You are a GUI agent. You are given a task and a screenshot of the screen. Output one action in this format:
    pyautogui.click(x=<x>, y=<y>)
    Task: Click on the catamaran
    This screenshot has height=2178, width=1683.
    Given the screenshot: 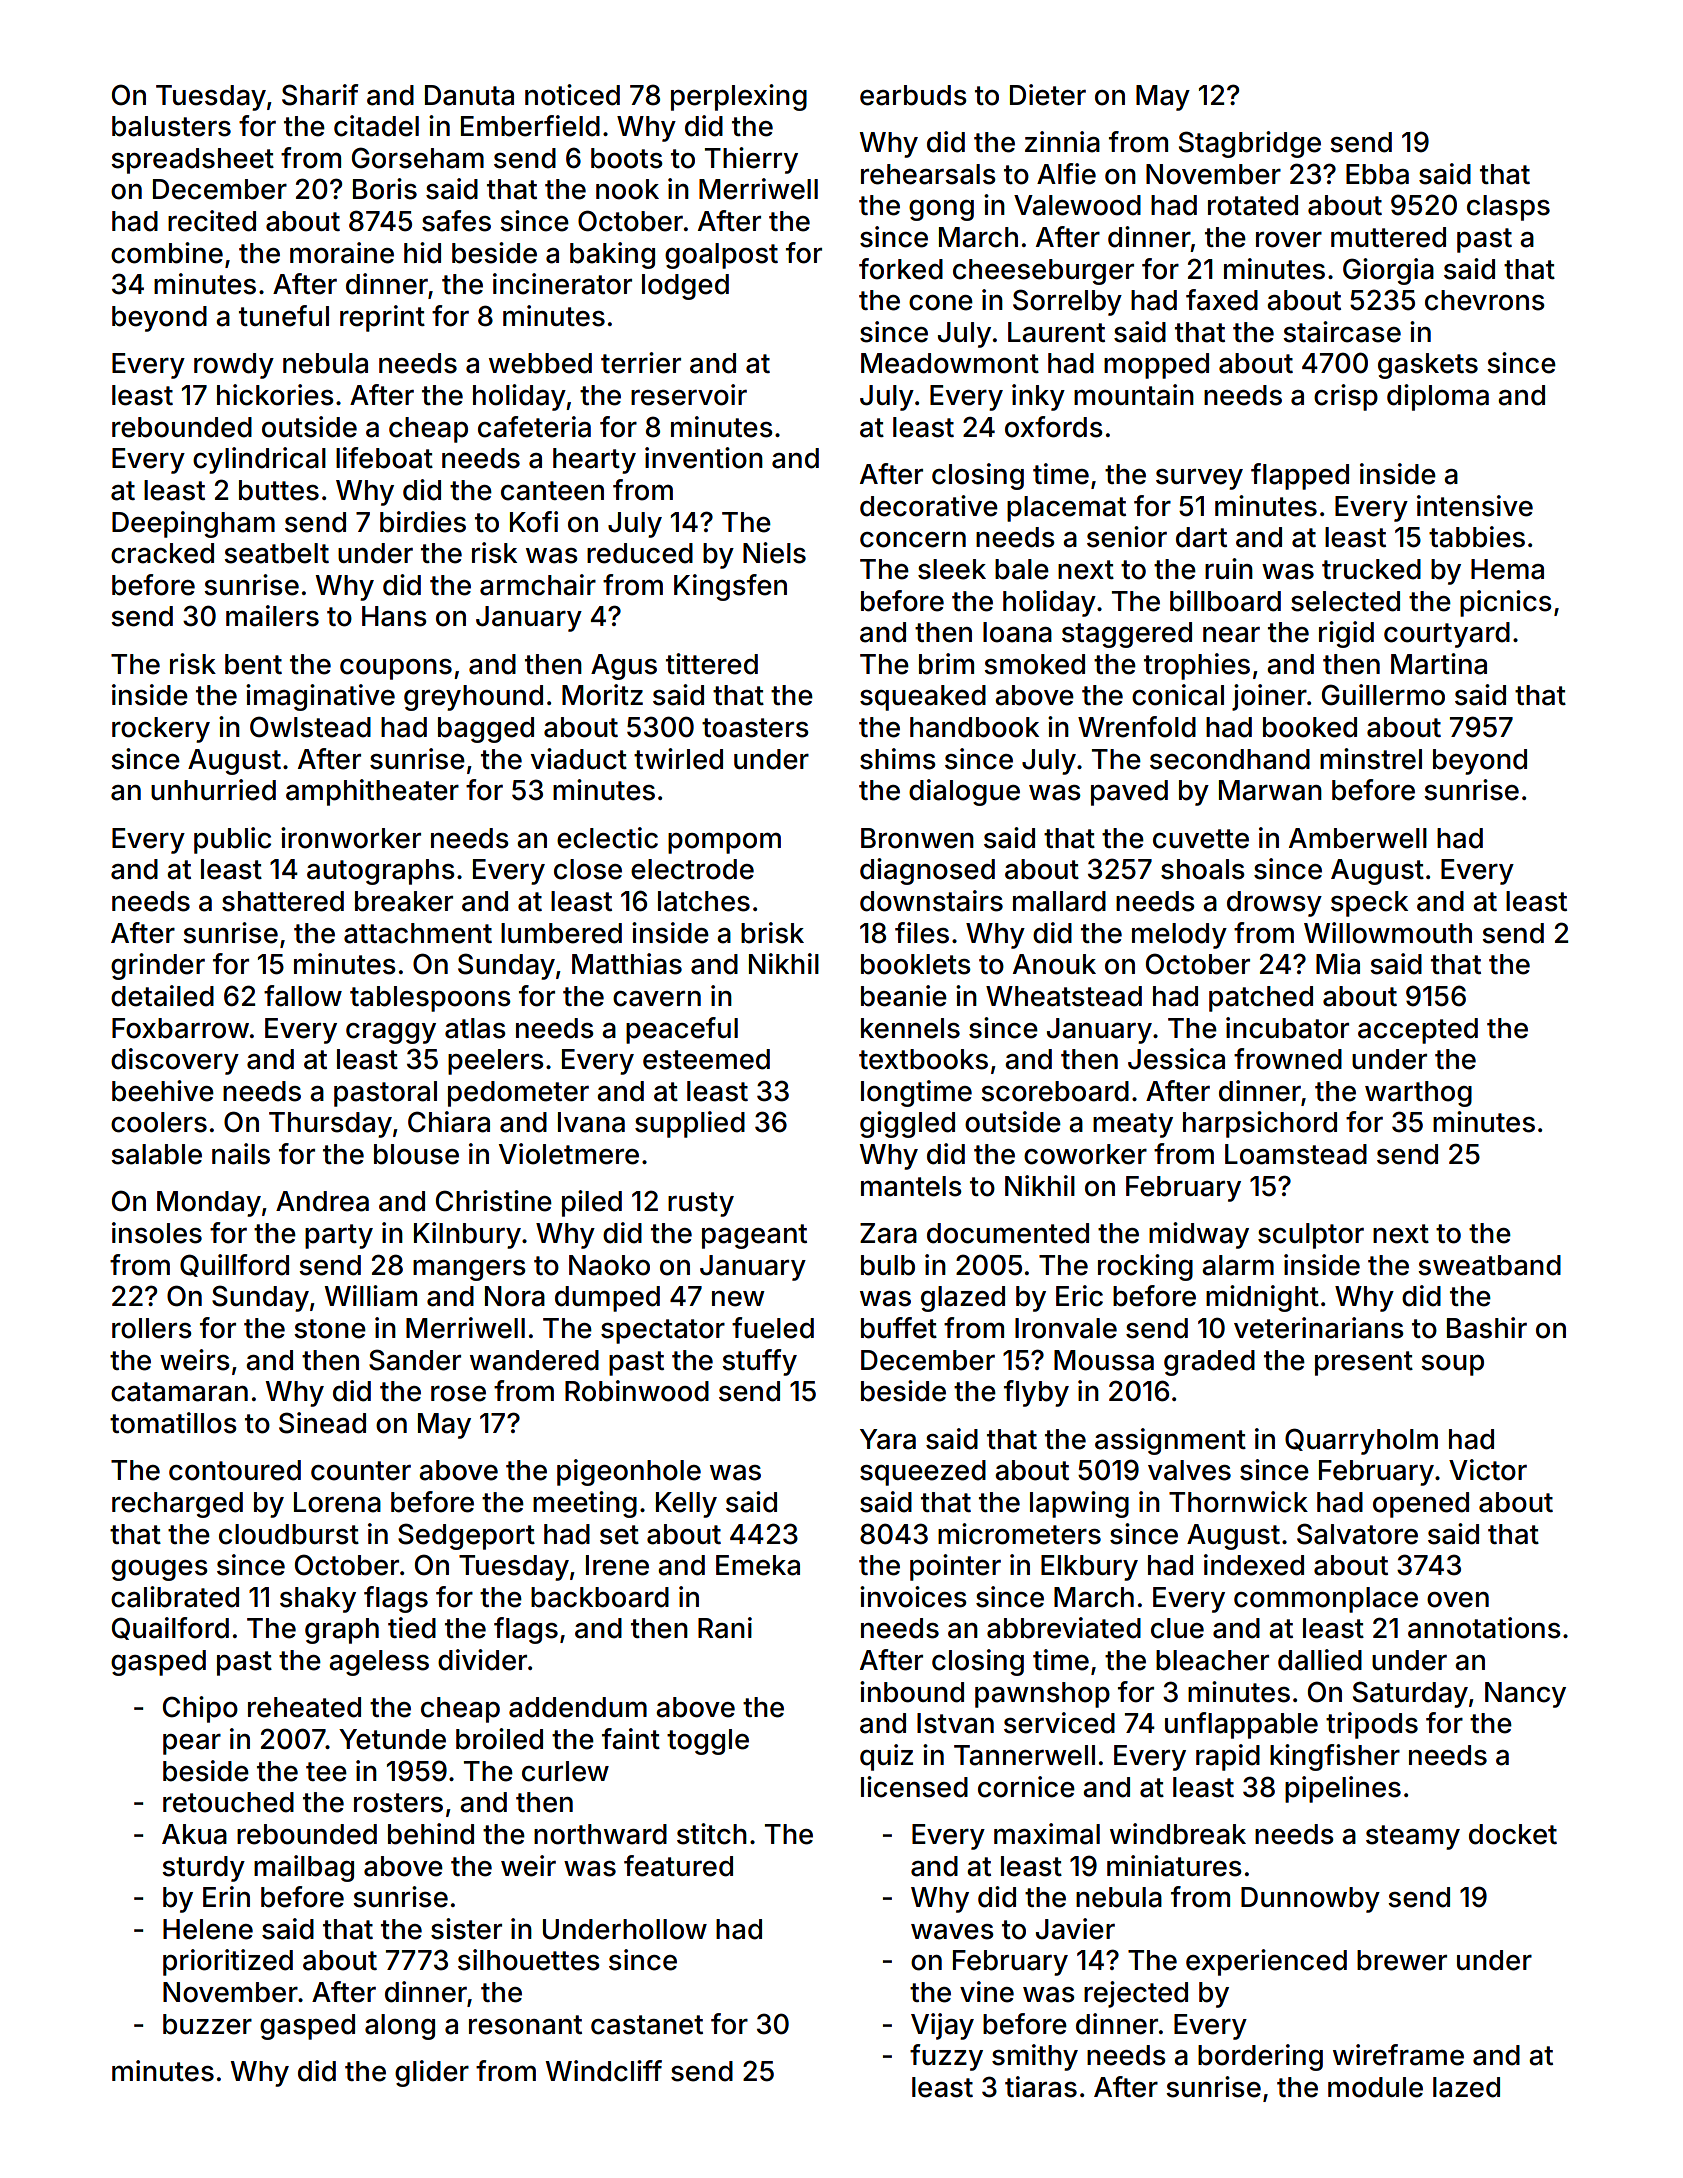 What is the action you would take?
    pyautogui.click(x=179, y=1392)
